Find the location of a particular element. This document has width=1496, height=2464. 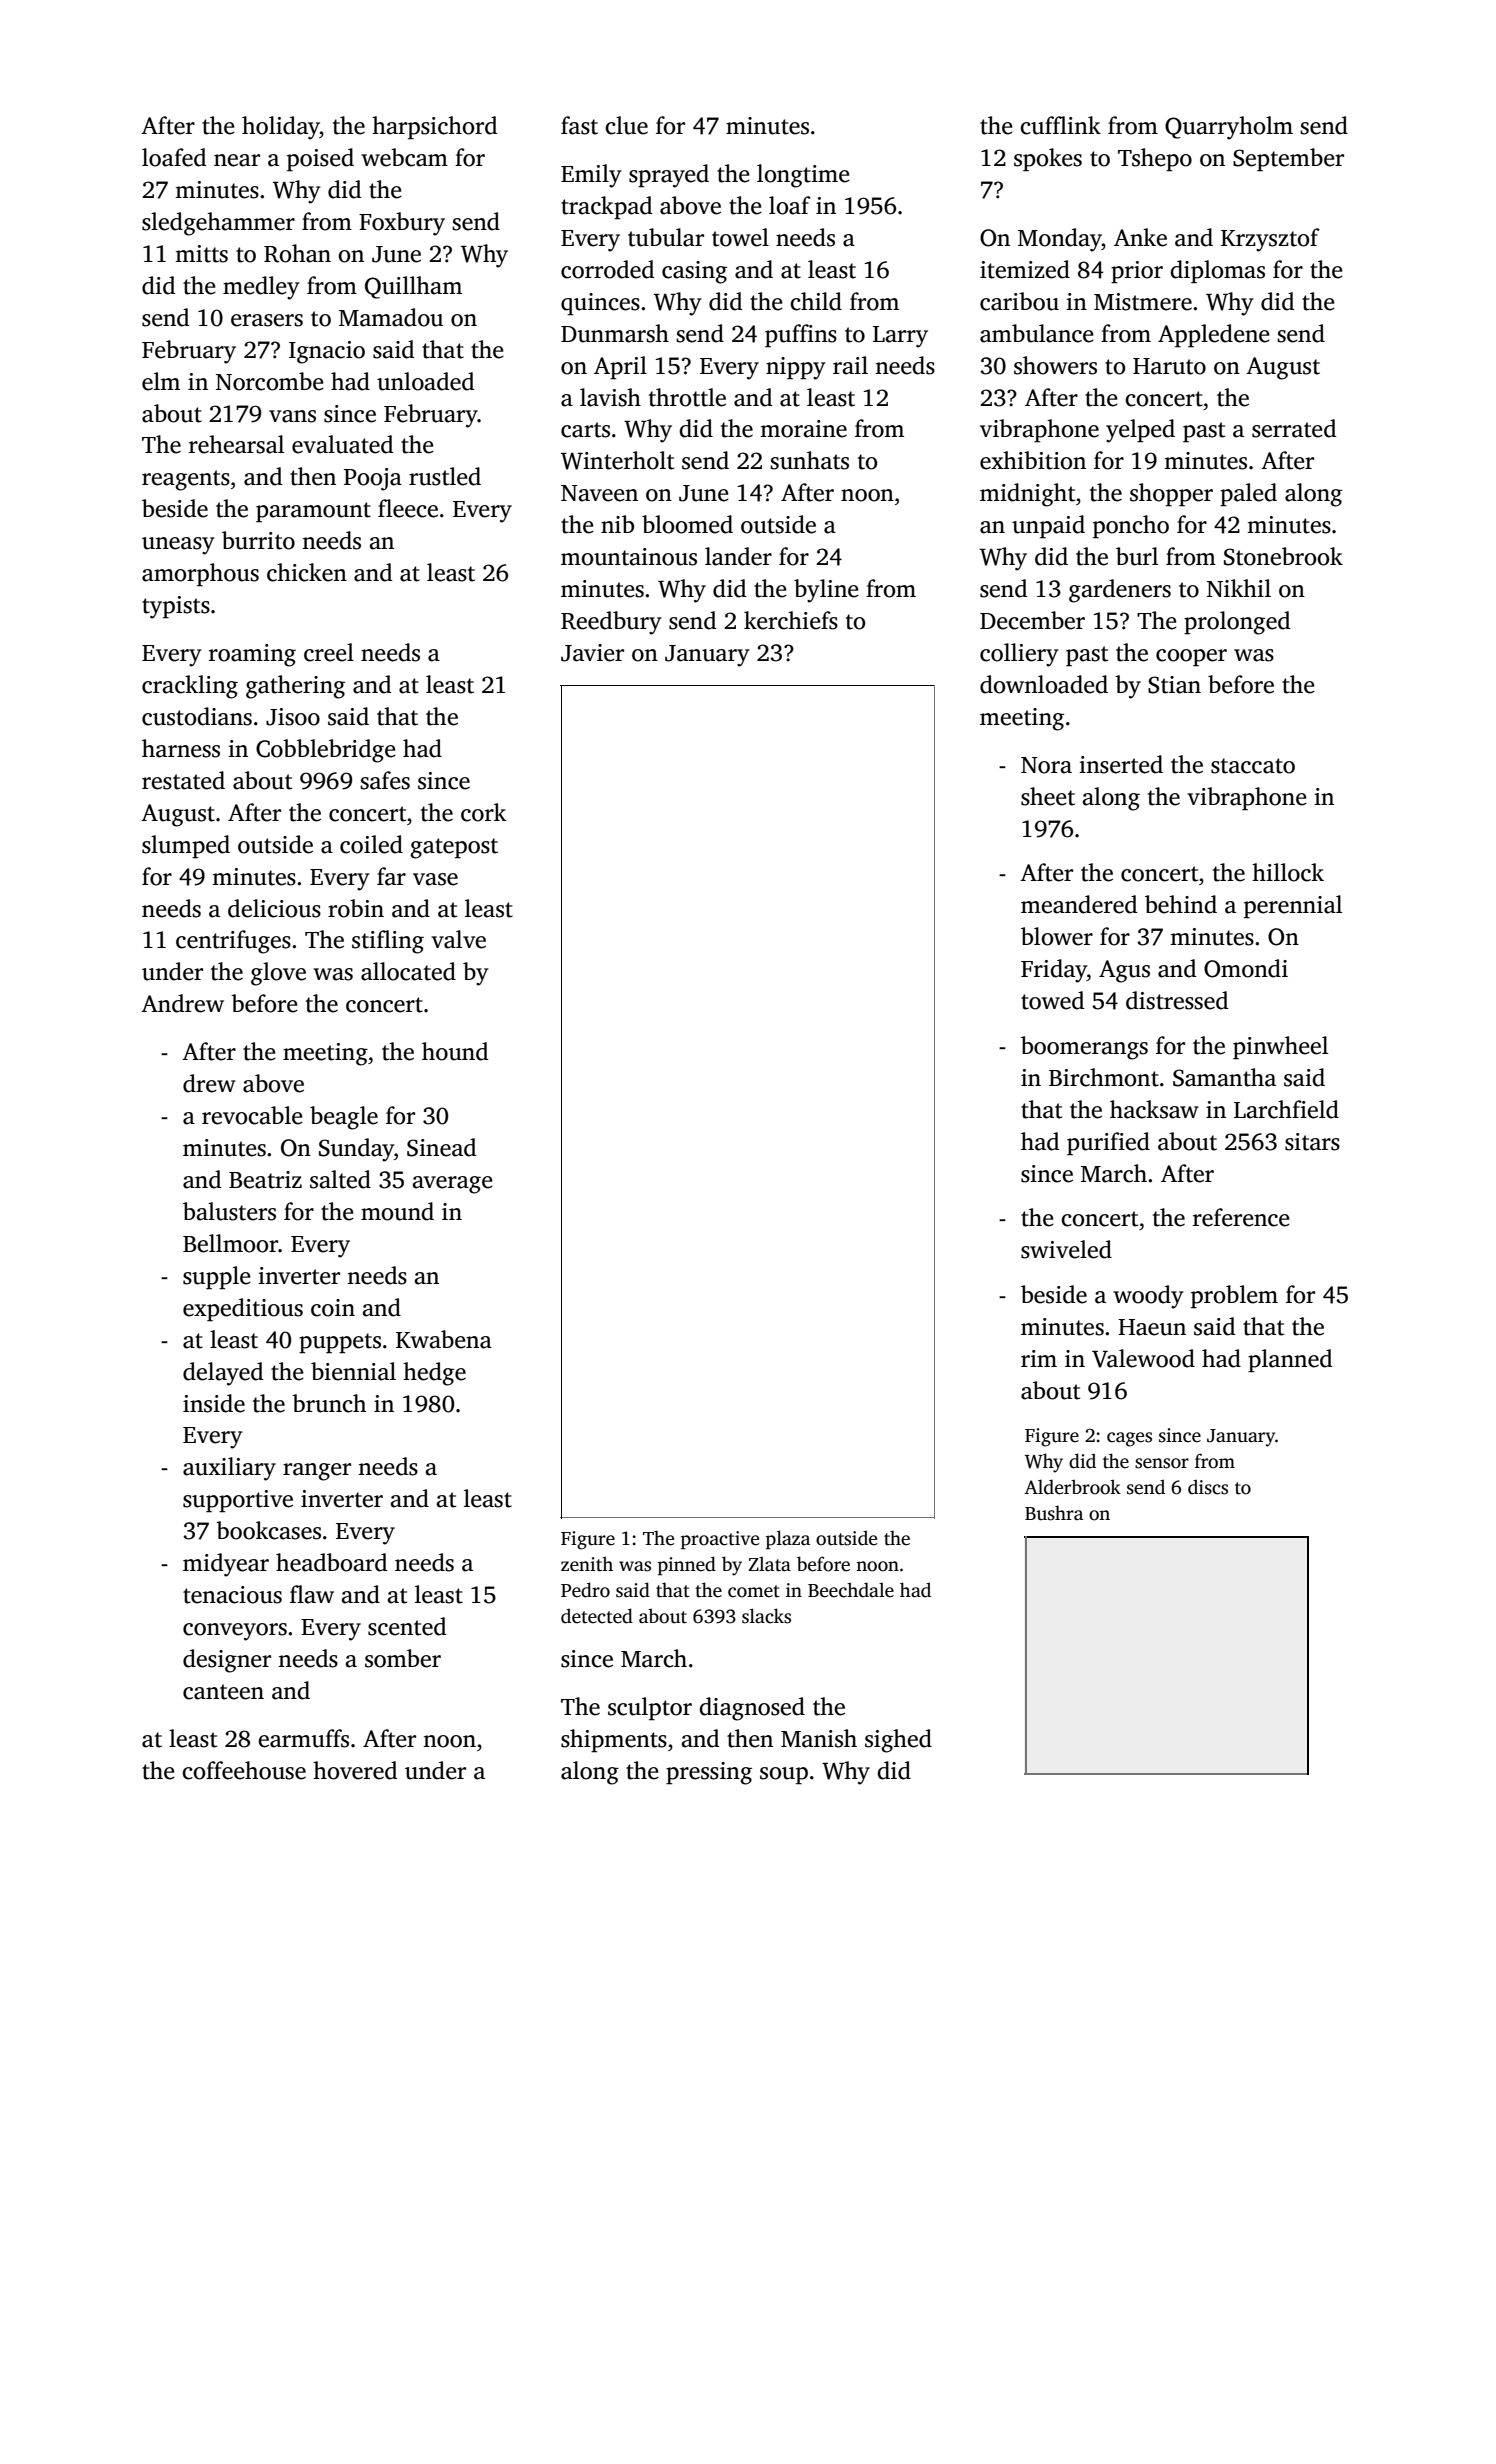

September is located at coordinates (1288, 160).
